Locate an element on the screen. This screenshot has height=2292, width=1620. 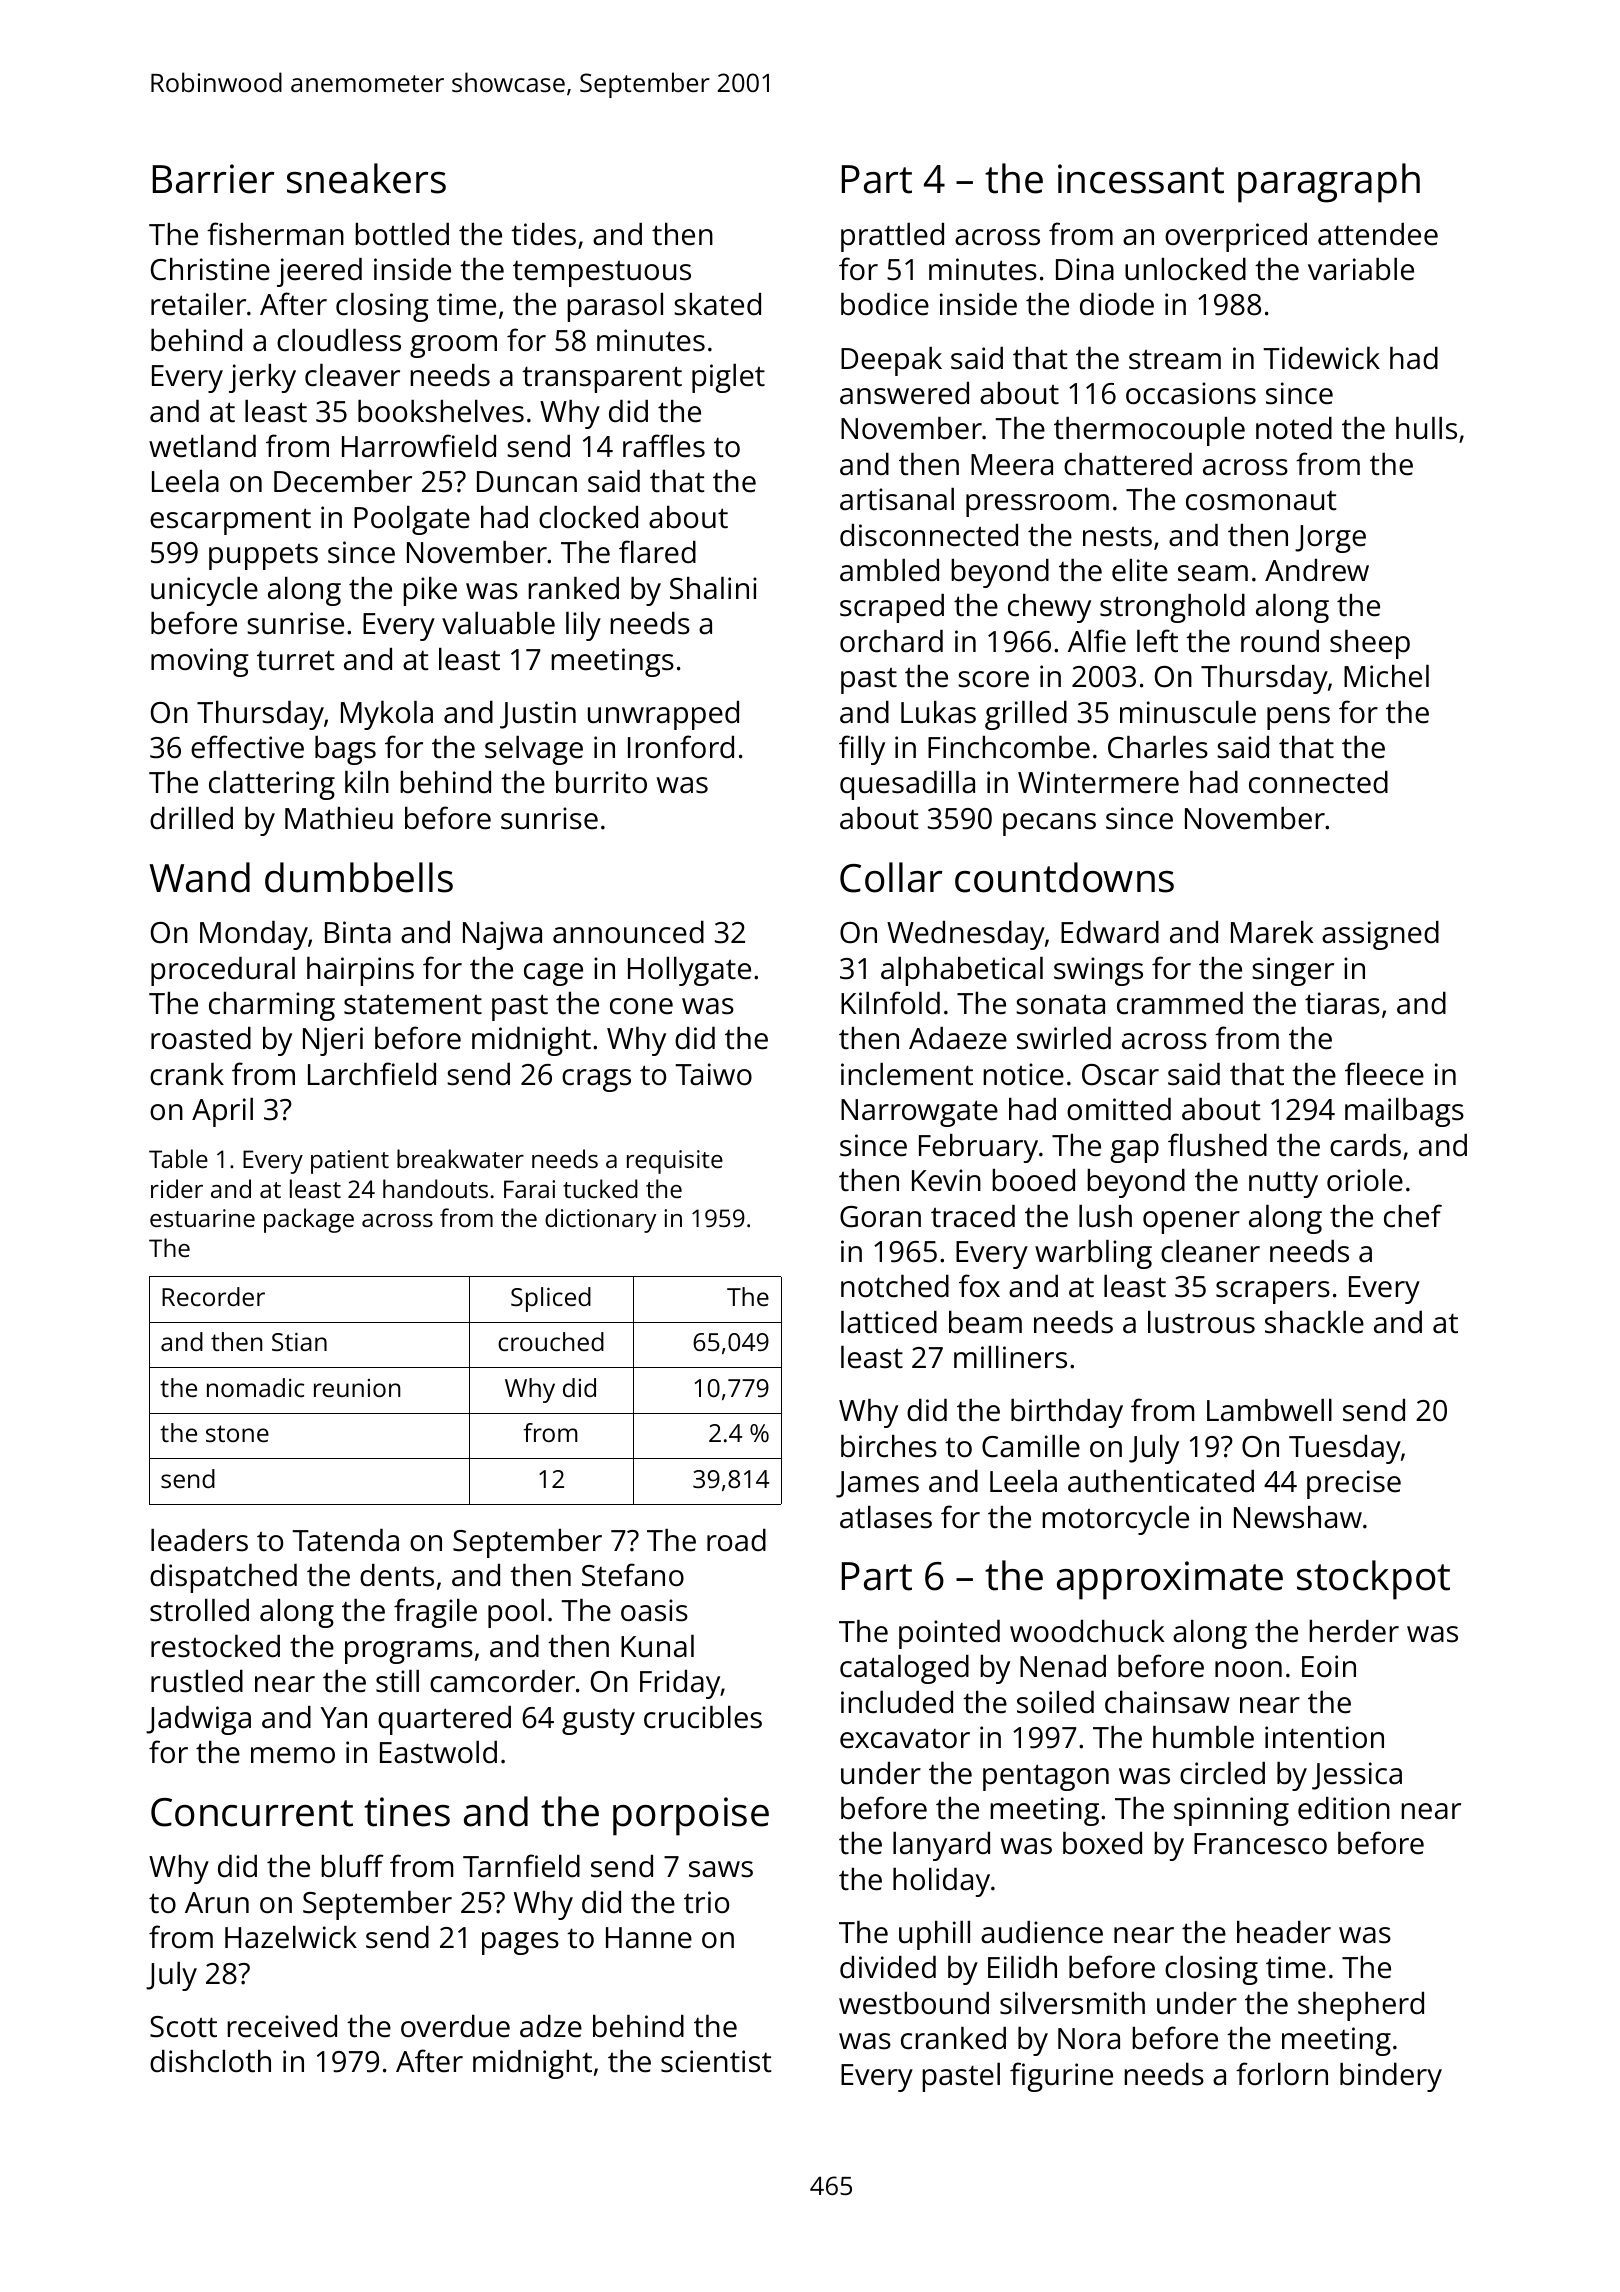
birches is located at coordinates (889, 1446).
